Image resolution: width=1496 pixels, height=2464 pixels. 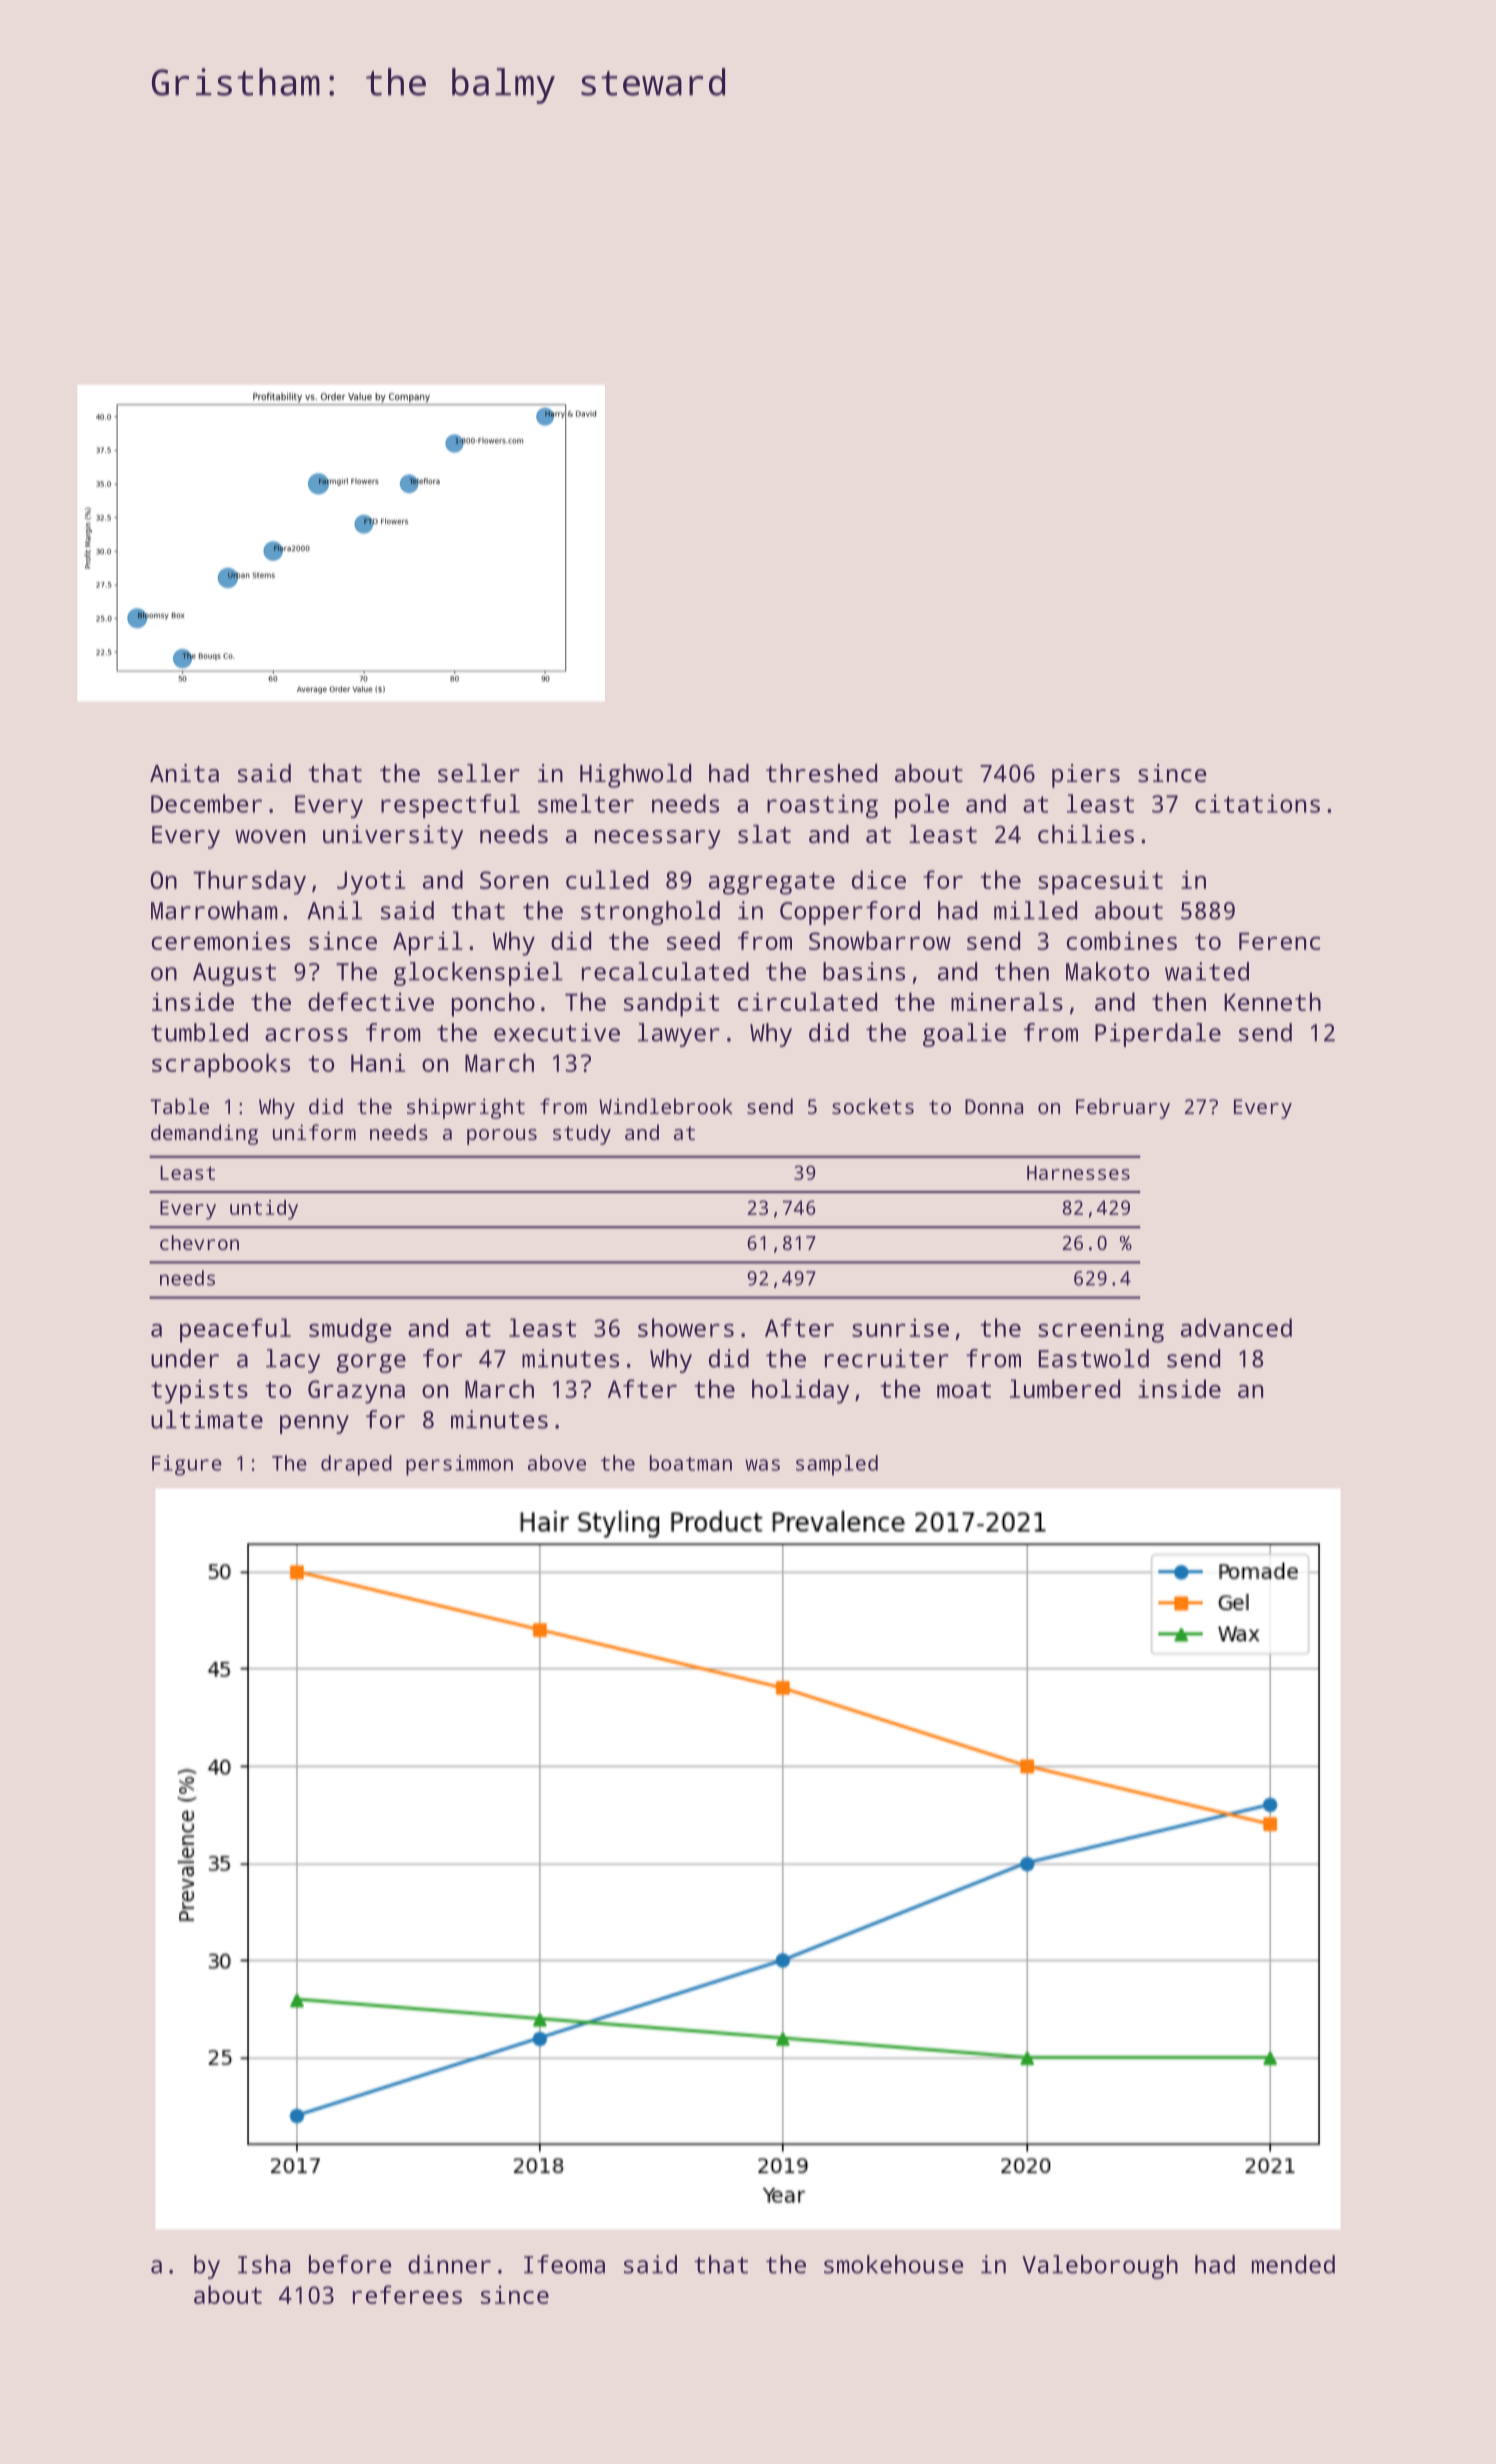 What do you see at coordinates (459, 1465) in the image?
I see `persimmon` at bounding box center [459, 1465].
